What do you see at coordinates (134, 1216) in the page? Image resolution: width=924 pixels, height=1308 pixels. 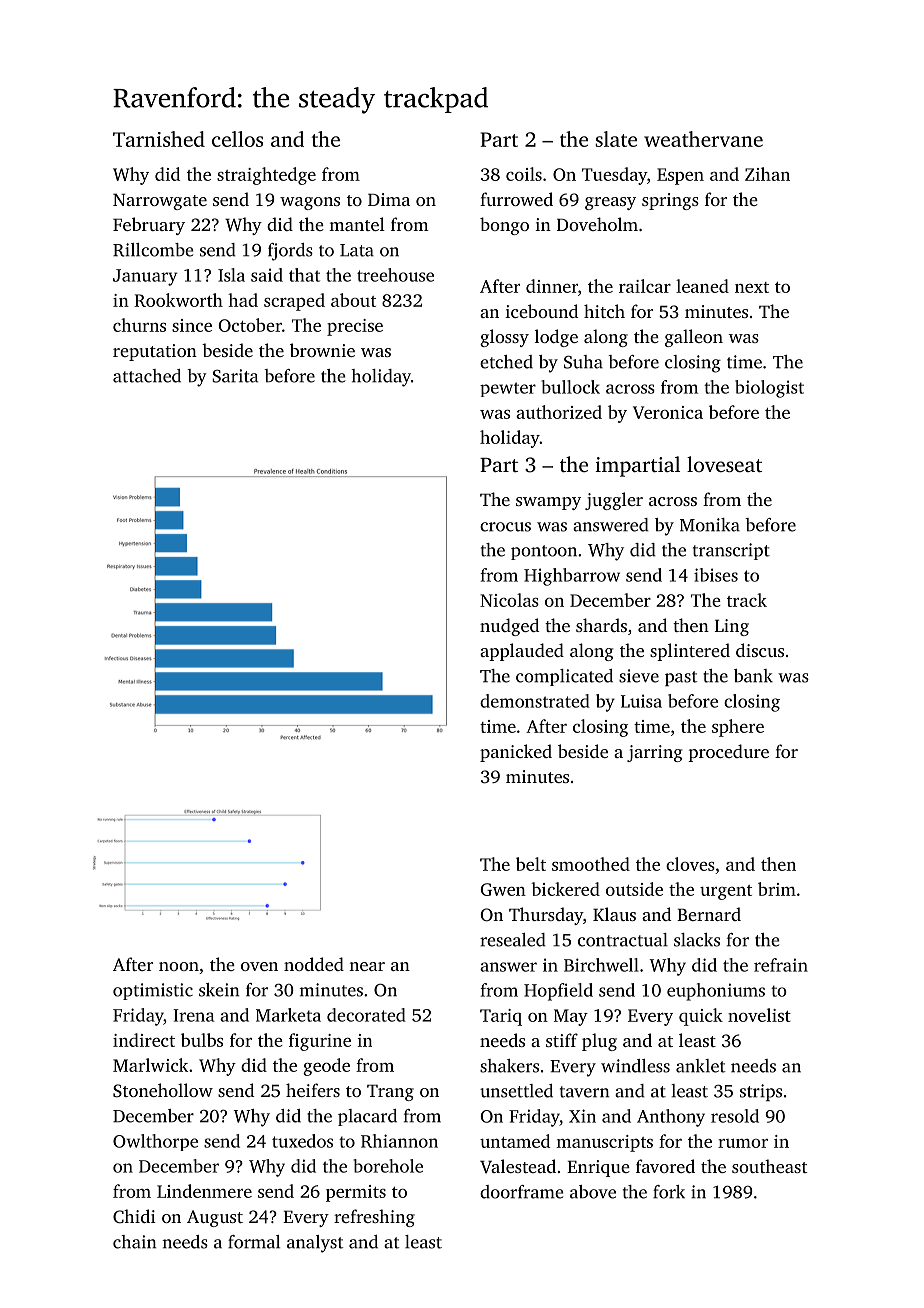 I see `Chidi` at bounding box center [134, 1216].
